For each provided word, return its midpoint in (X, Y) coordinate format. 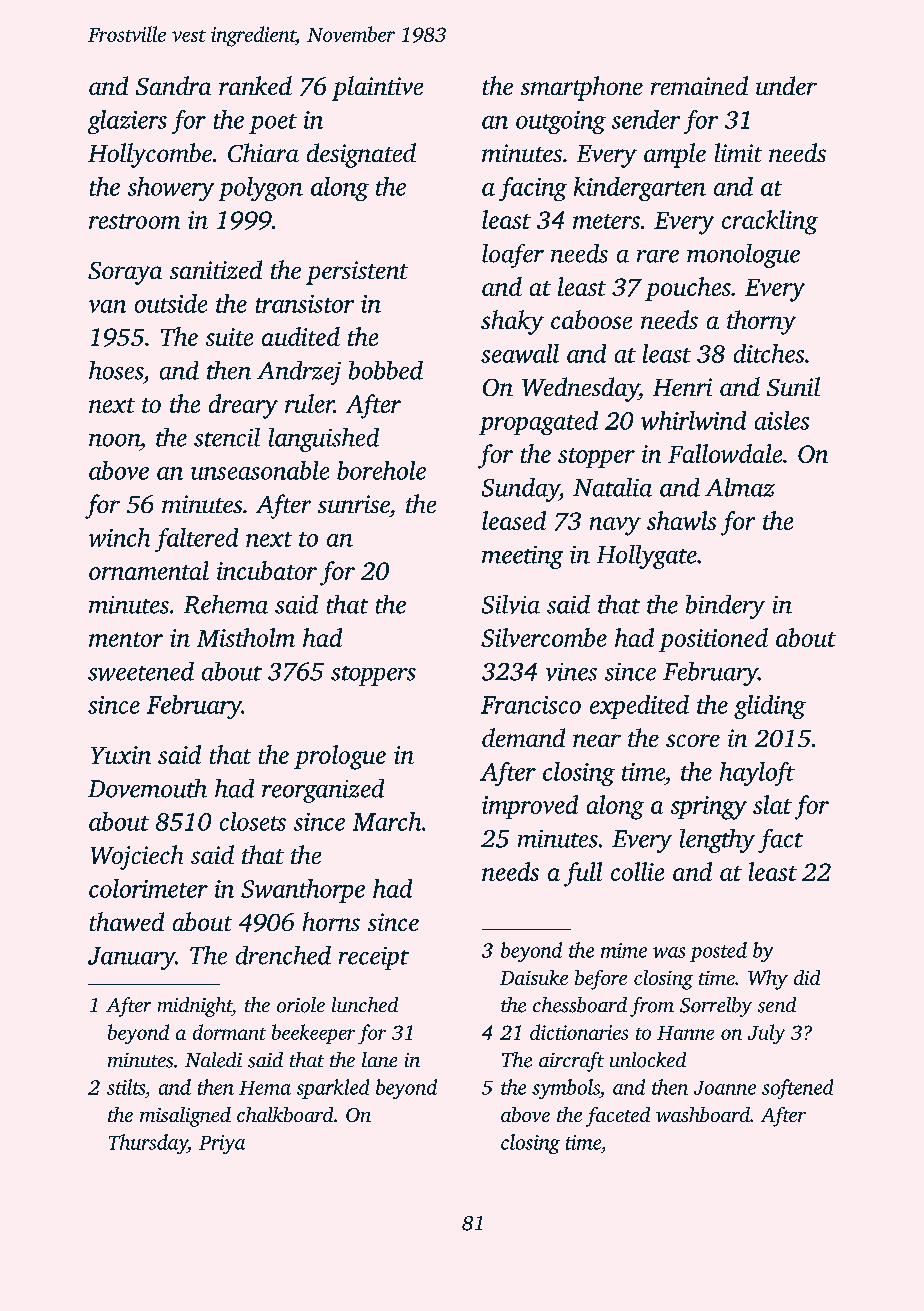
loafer (513, 256)
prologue (340, 757)
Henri (682, 387)
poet (273, 124)
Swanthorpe (303, 891)
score (693, 740)
